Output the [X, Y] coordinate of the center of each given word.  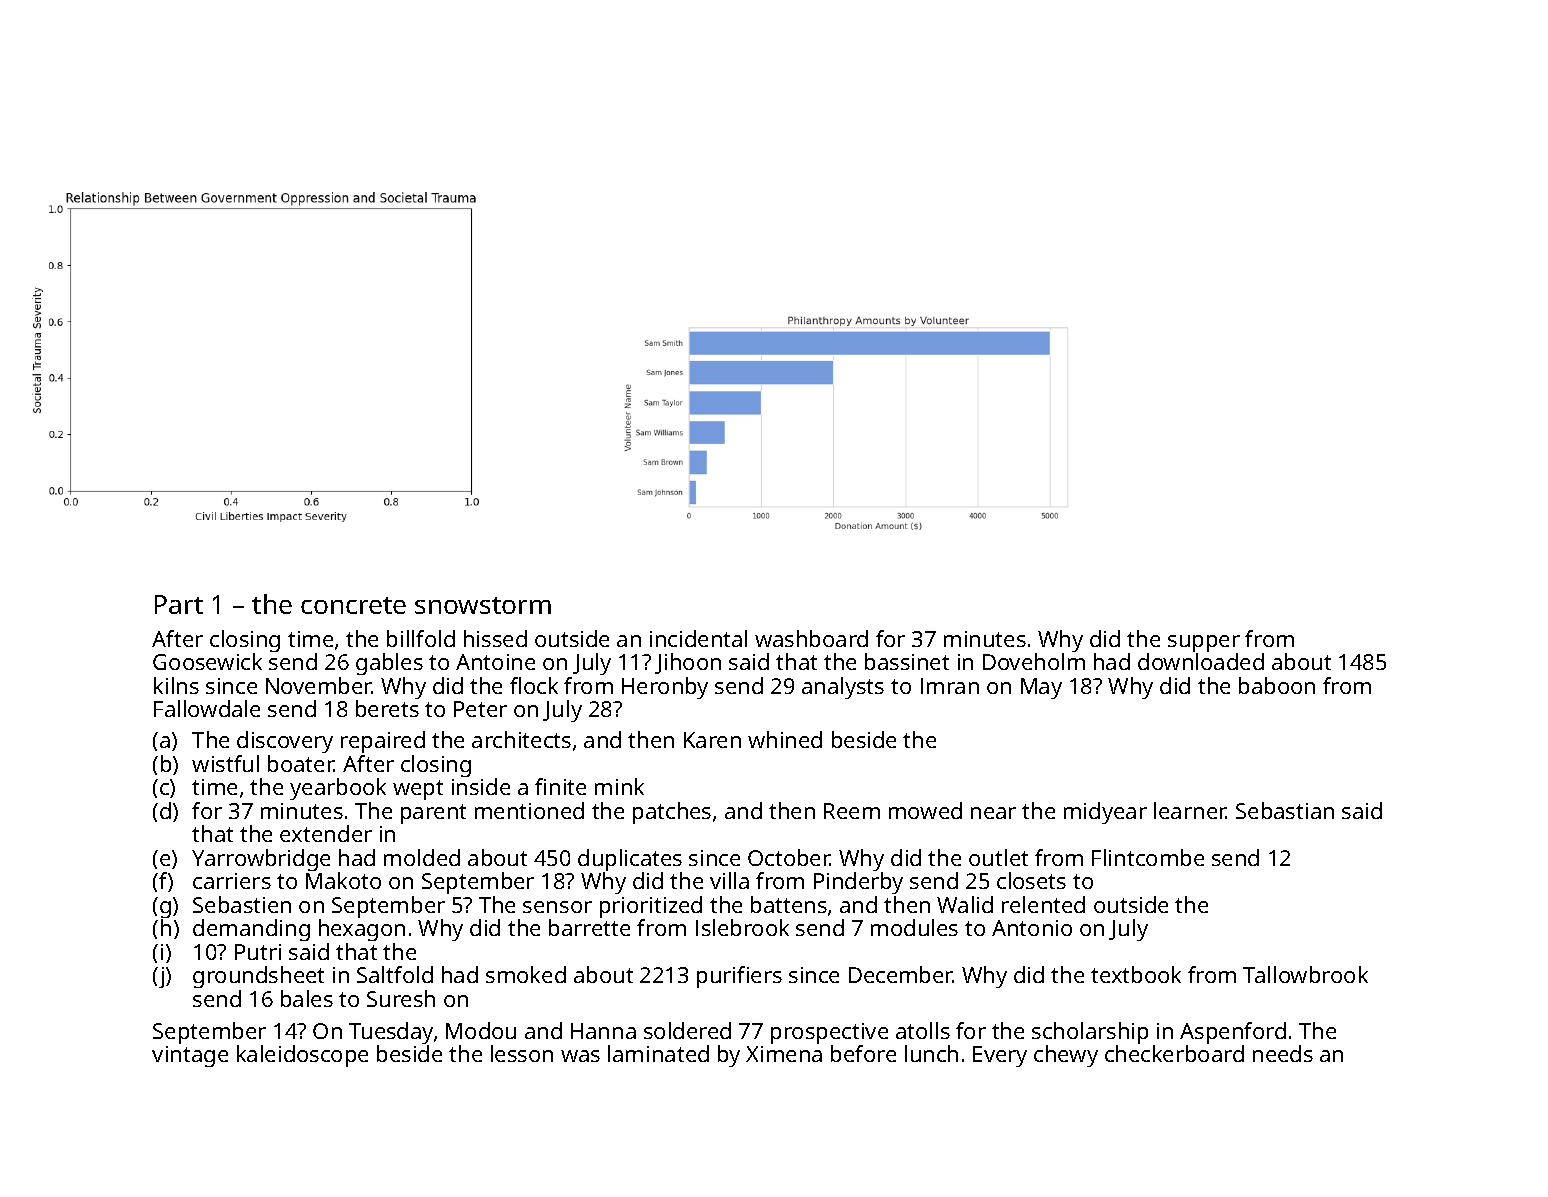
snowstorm [483, 605]
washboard [811, 638]
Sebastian [1285, 810]
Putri [258, 952]
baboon [1277, 685]
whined [785, 739]
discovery [285, 742]
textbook [1136, 974]
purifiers [739, 977]
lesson [522, 1053]
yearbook [338, 789]
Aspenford [1233, 1033]
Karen [712, 740]
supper [1204, 643]
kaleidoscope [302, 1056]
